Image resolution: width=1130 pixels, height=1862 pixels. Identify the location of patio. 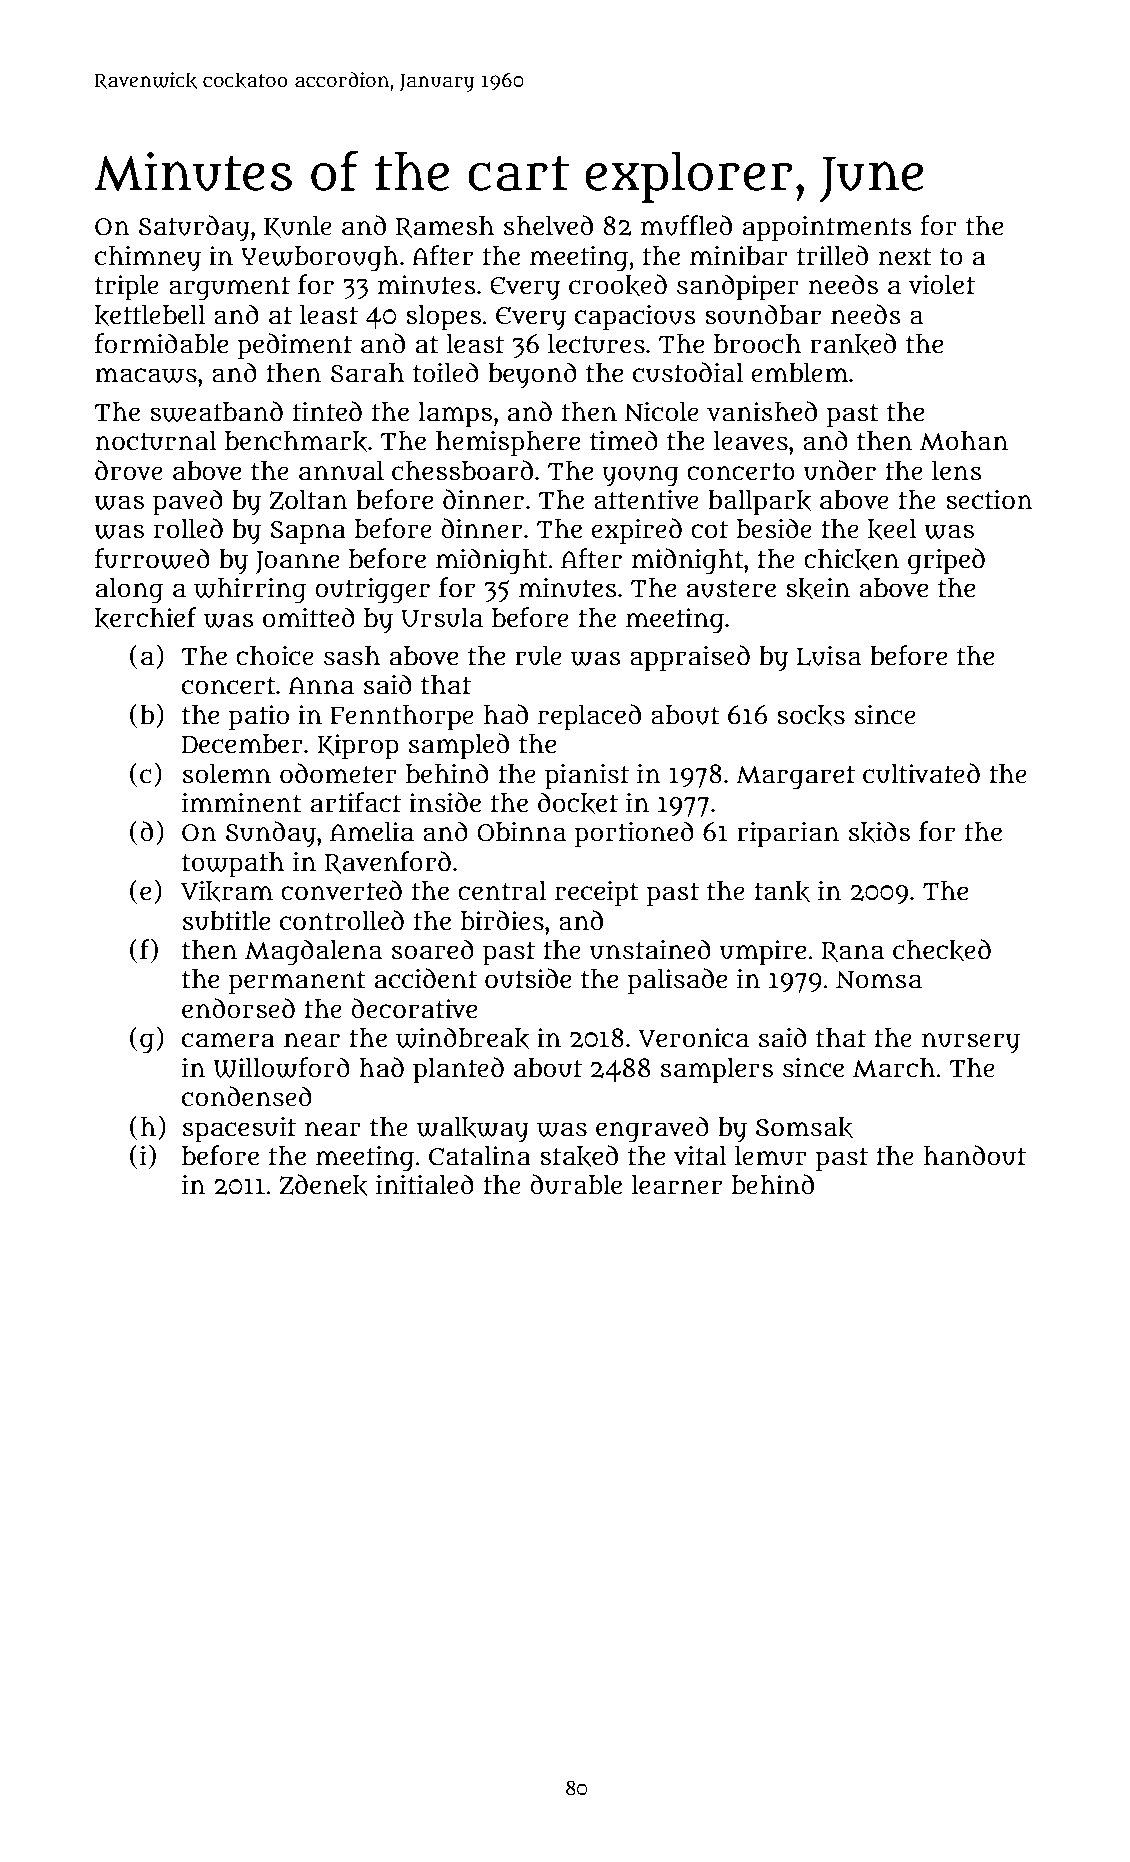
(258, 718).
